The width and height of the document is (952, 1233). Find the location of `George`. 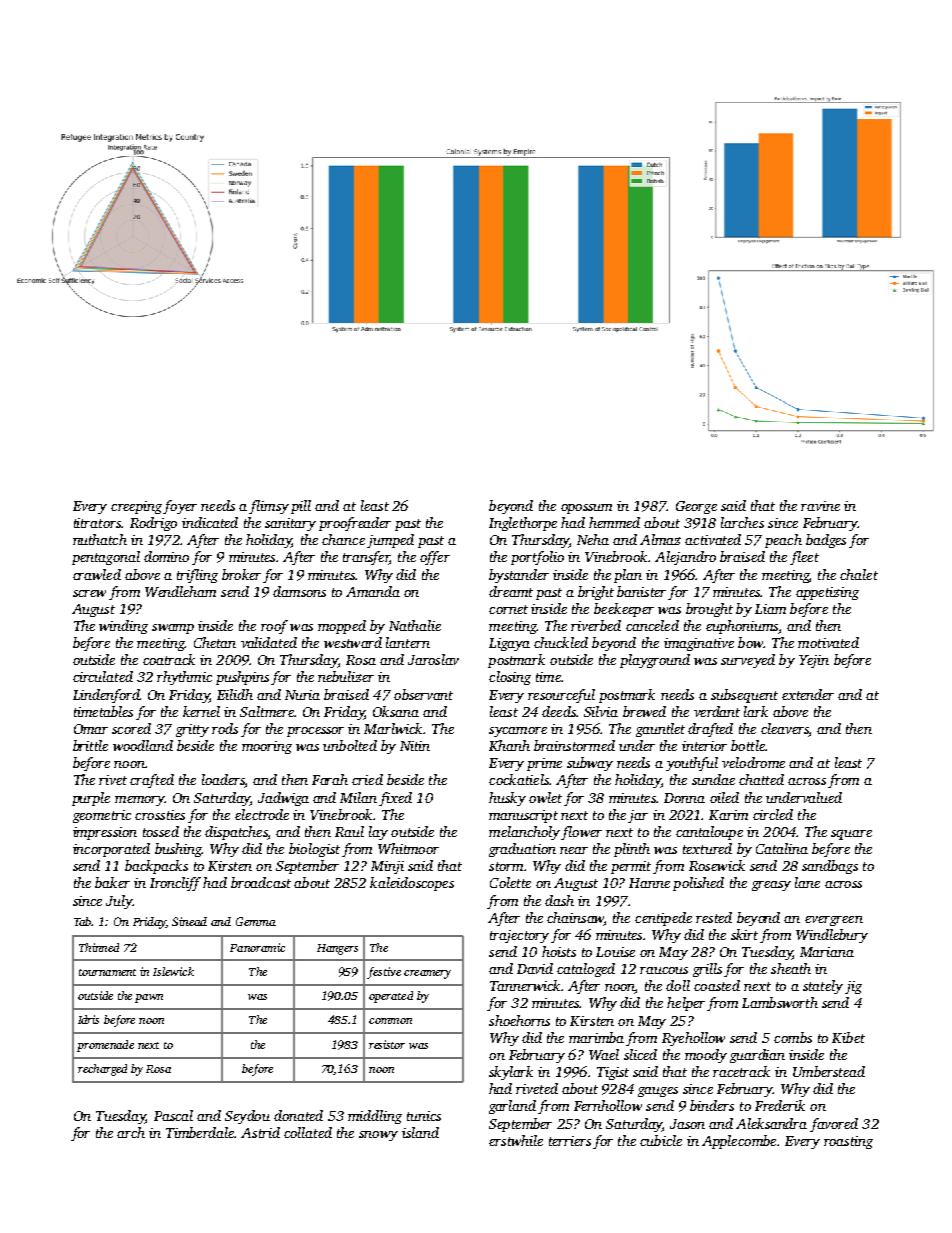

George is located at coordinates (696, 507).
